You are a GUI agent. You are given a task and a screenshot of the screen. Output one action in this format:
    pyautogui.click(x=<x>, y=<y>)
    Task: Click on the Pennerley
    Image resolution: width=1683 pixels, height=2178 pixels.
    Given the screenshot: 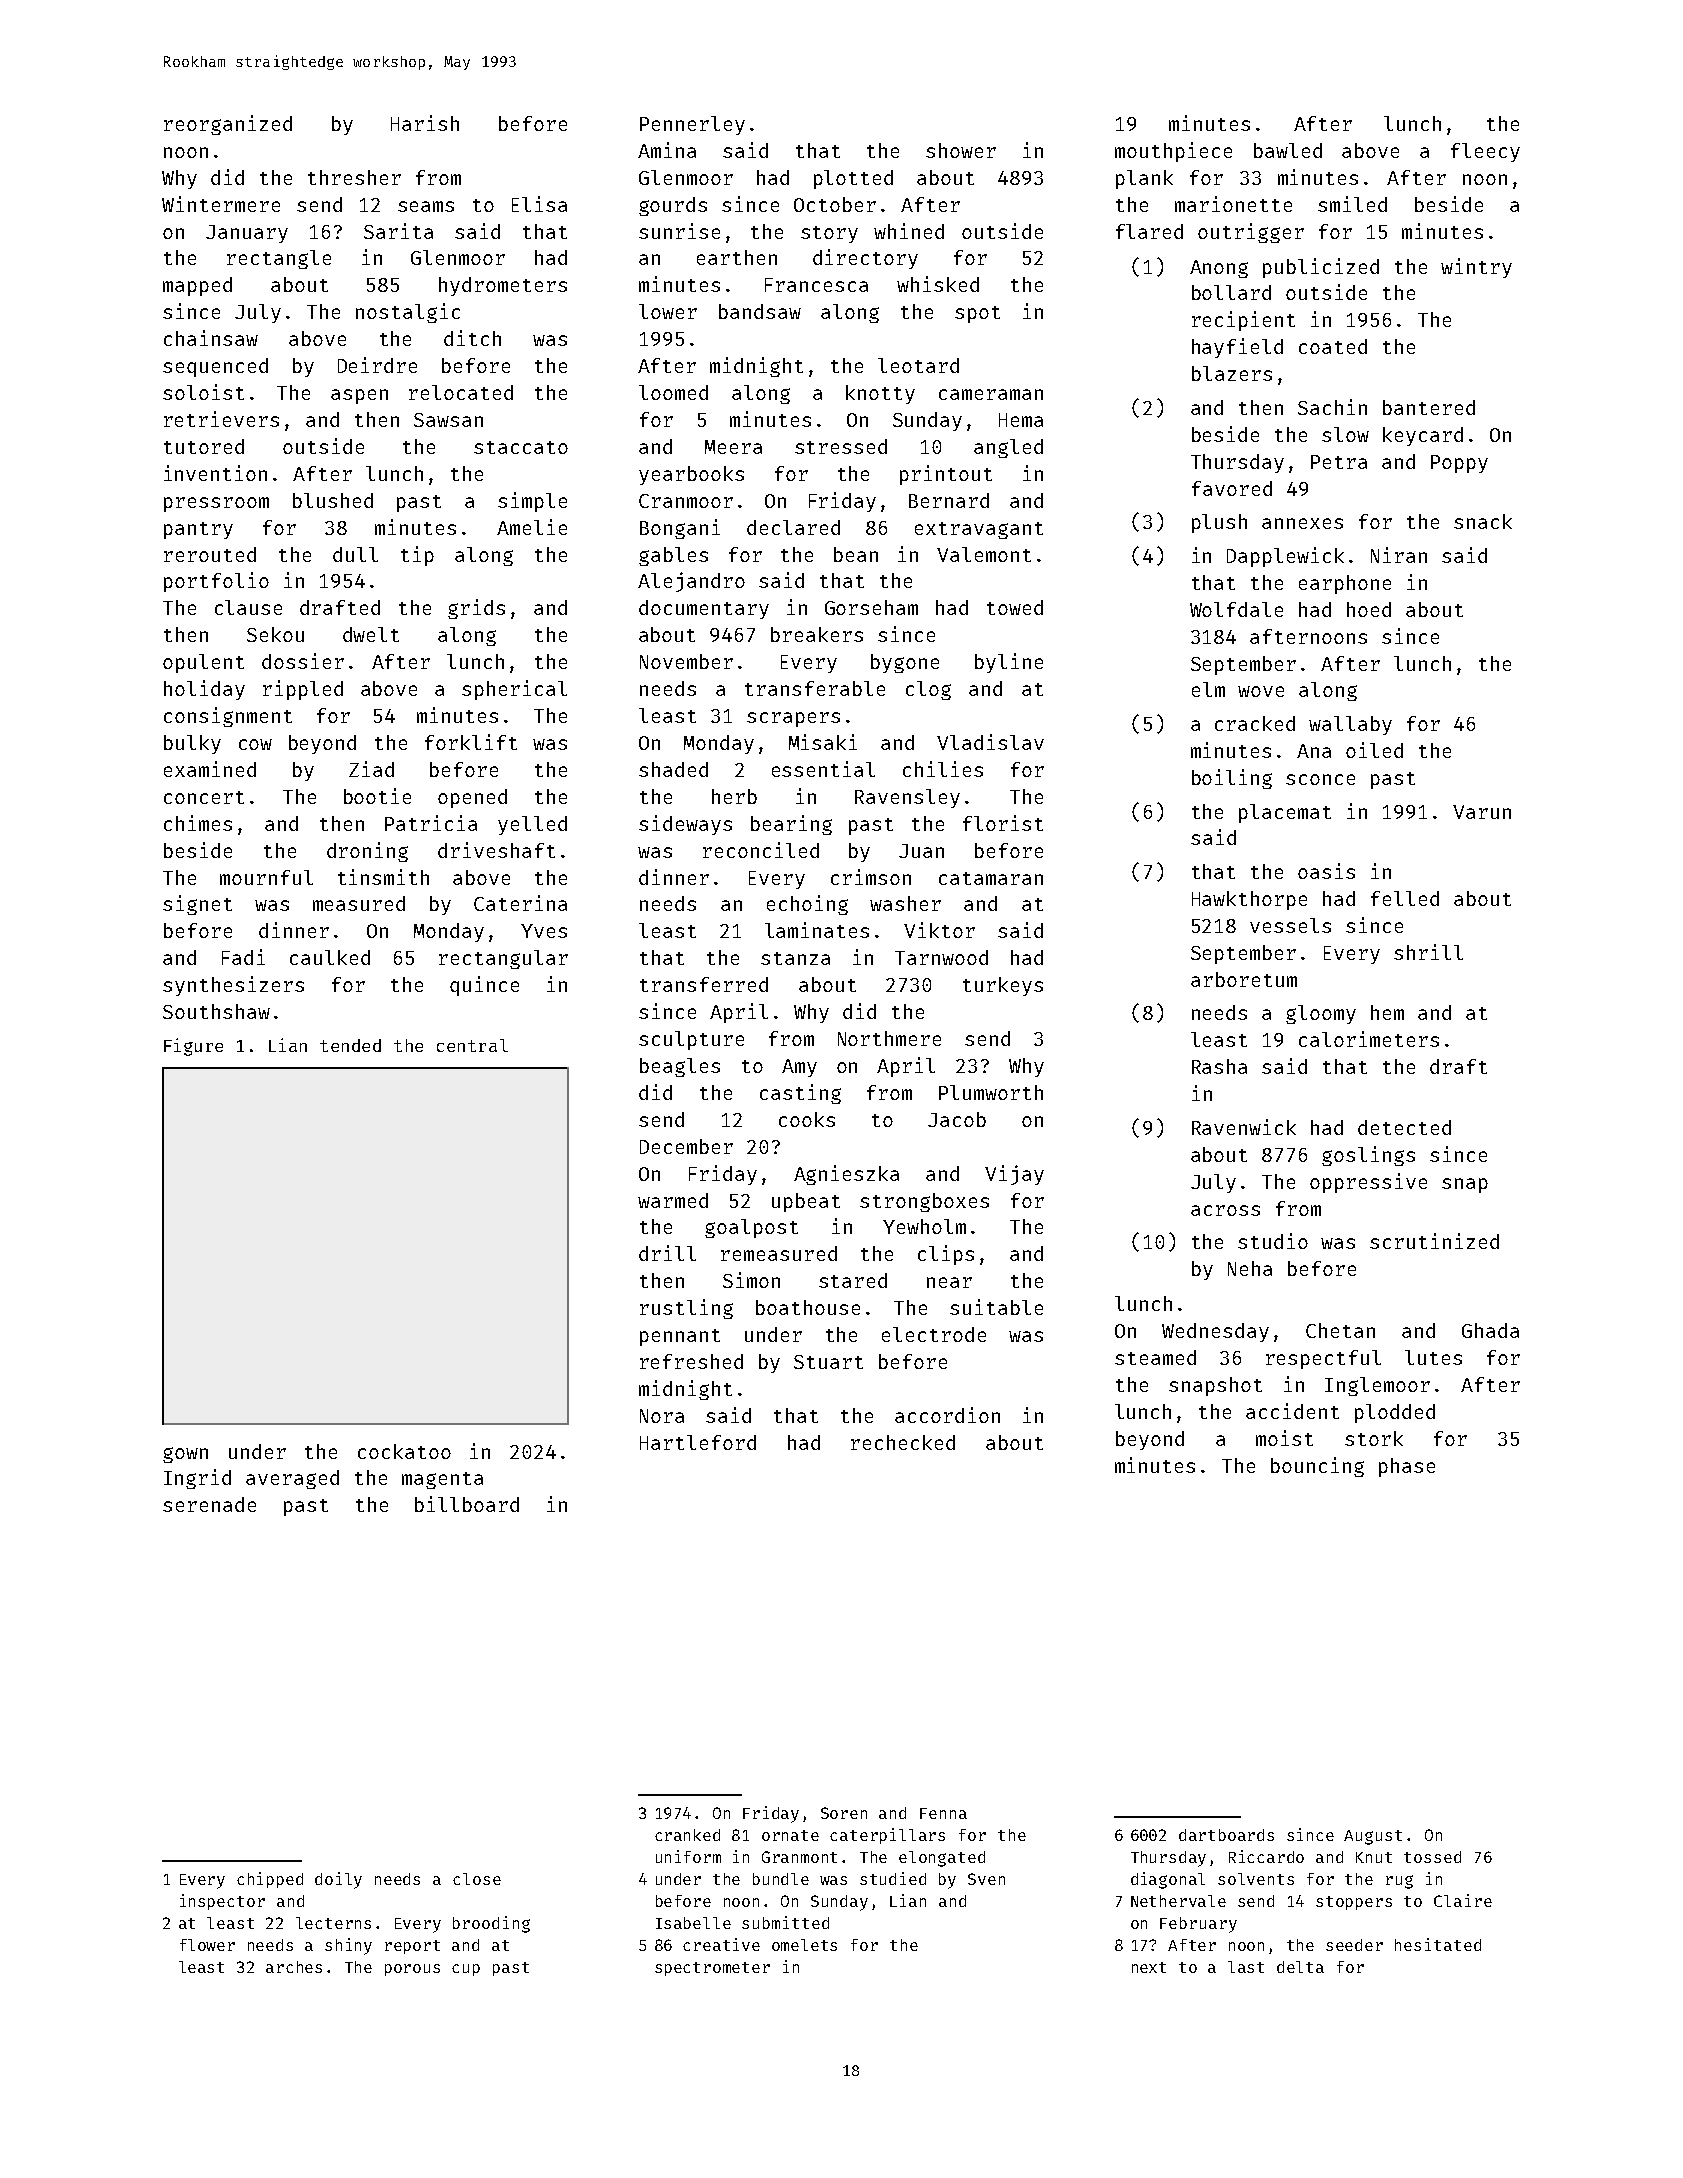 What is the action you would take?
    pyautogui.click(x=692, y=125)
